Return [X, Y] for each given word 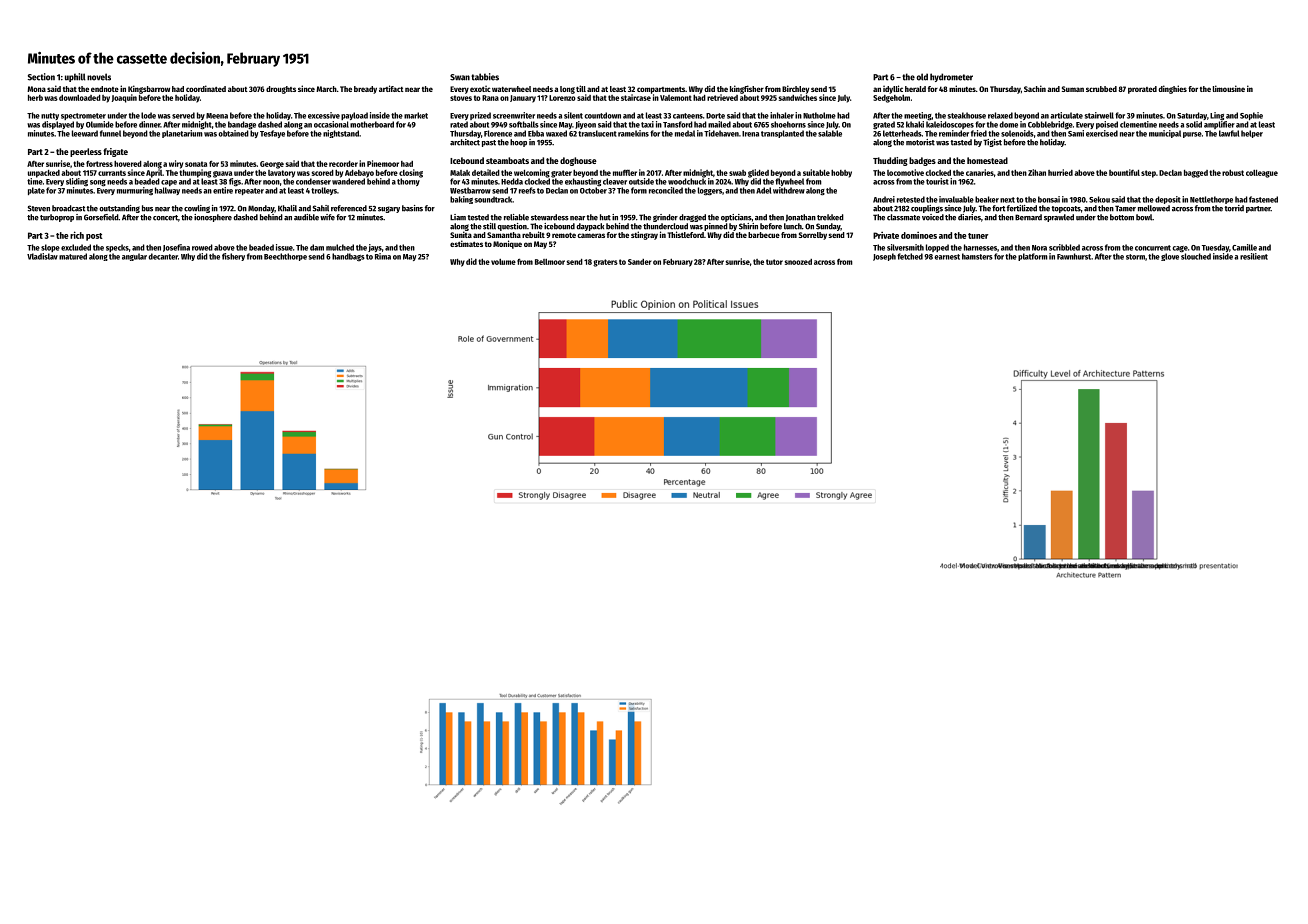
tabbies [485, 77]
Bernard [1028, 217]
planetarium [182, 134]
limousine [1229, 88]
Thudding [890, 161]
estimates [466, 243]
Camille [1244, 247]
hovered [128, 164]
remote [564, 235]
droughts [281, 90]
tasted [961, 142]
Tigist [992, 143]
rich [77, 235]
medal [685, 133]
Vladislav [42, 256]
